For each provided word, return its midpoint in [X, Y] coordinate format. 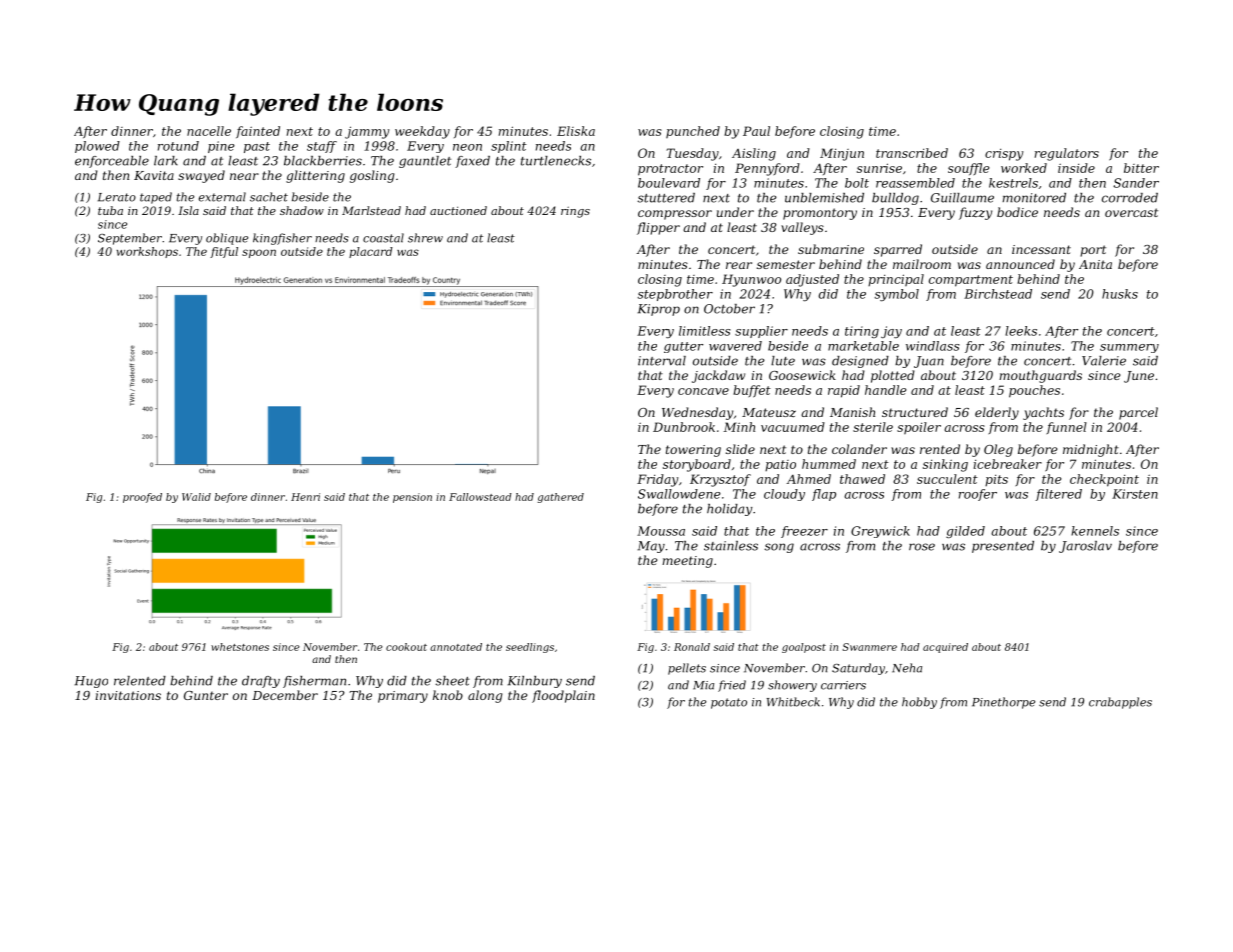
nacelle [209, 131]
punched [693, 132]
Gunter [206, 695]
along [485, 696]
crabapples [1120, 703]
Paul [756, 131]
